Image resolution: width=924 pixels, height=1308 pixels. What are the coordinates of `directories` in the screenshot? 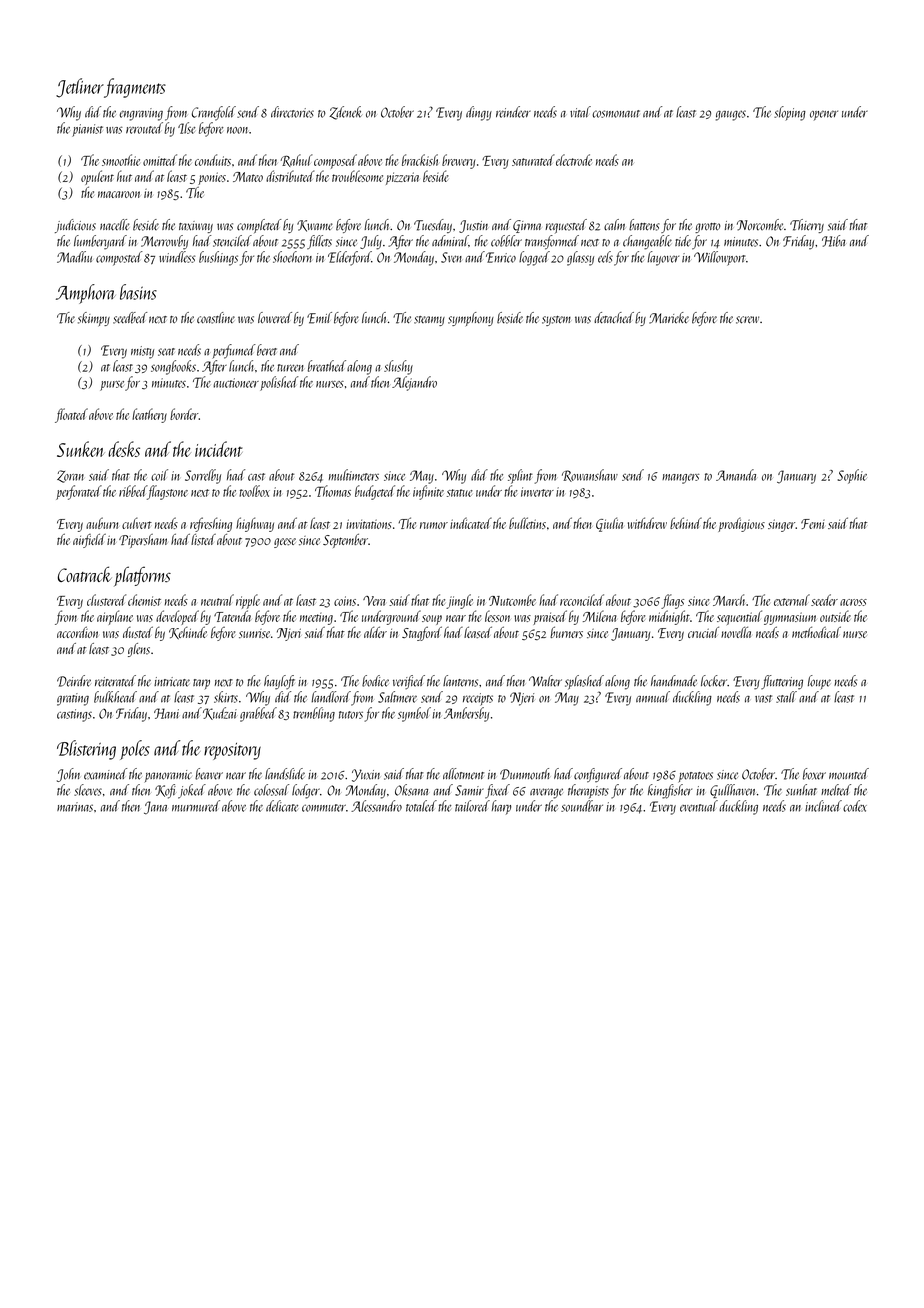 It's located at (292, 112).
